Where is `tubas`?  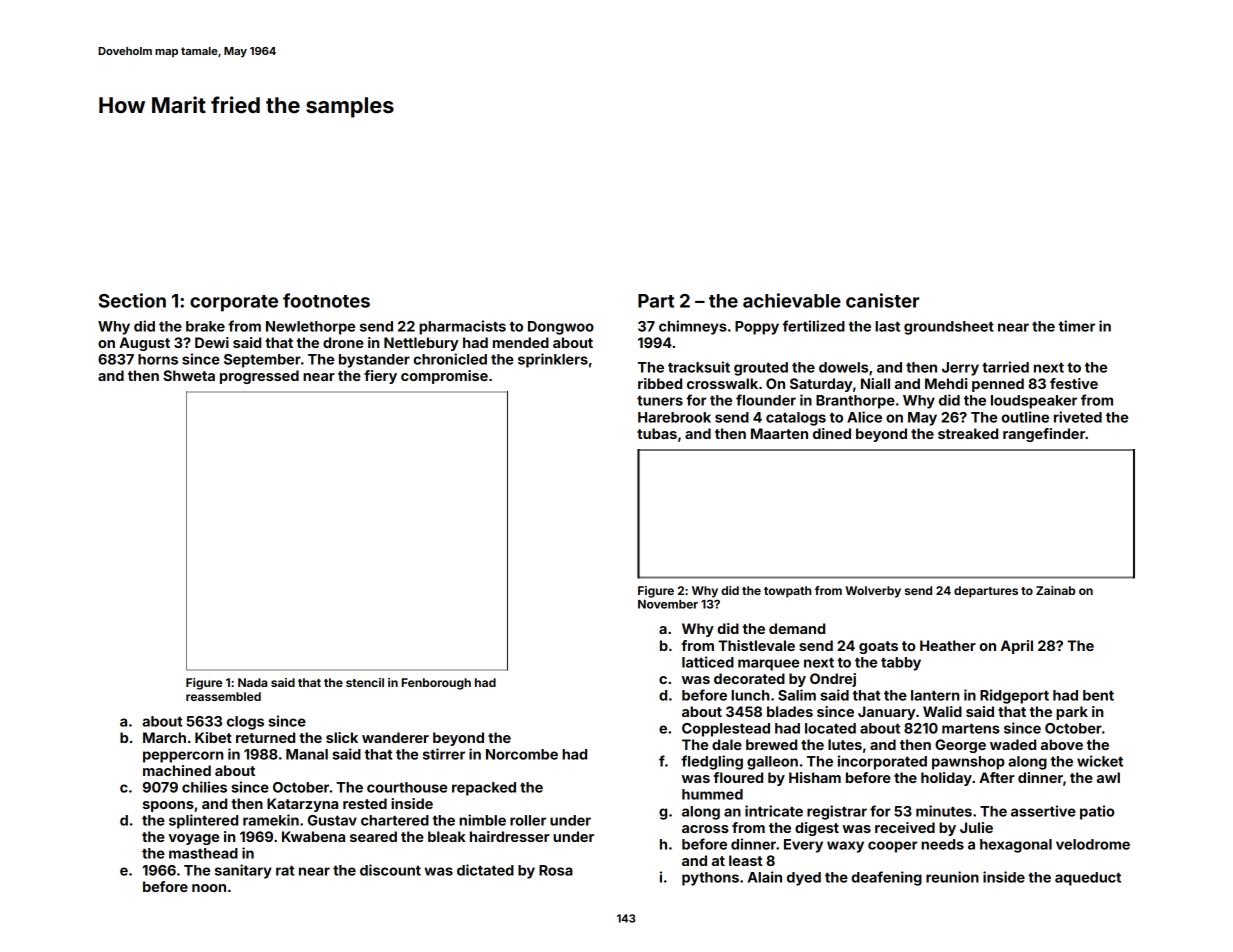
tubas is located at coordinates (657, 433).
